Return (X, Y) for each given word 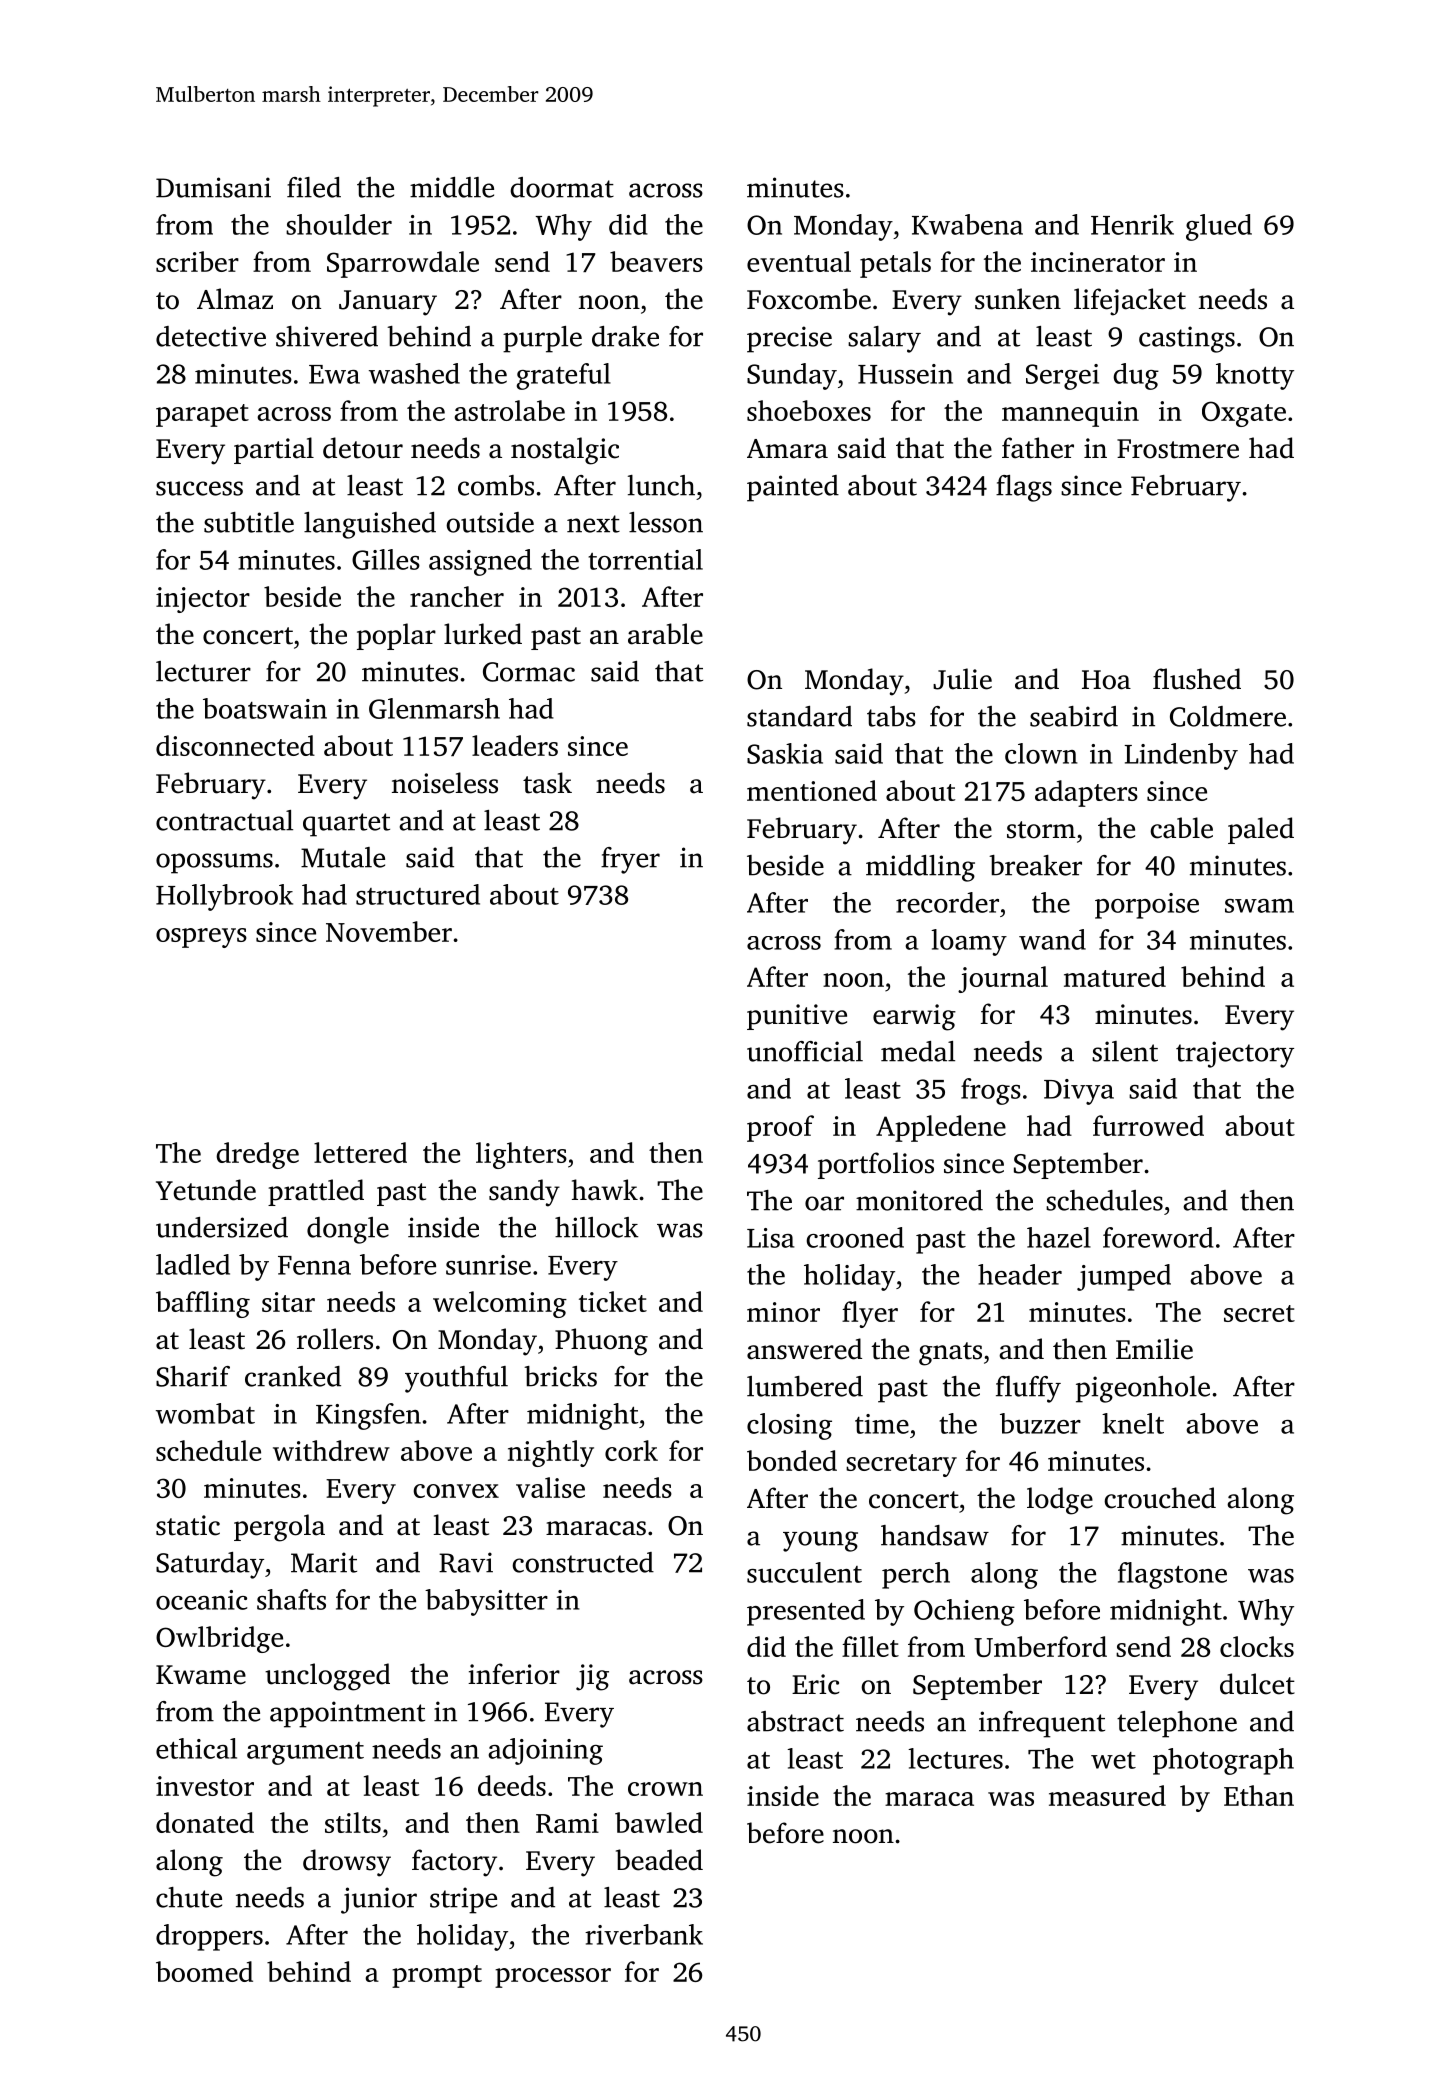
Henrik (1132, 224)
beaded (659, 1860)
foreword (1158, 1237)
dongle (348, 1230)
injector (203, 600)
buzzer (1040, 1423)
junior (379, 1900)
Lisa (770, 1238)
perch (916, 1575)
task (547, 783)
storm (1041, 830)
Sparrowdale (403, 264)
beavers (656, 261)
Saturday (210, 1565)
